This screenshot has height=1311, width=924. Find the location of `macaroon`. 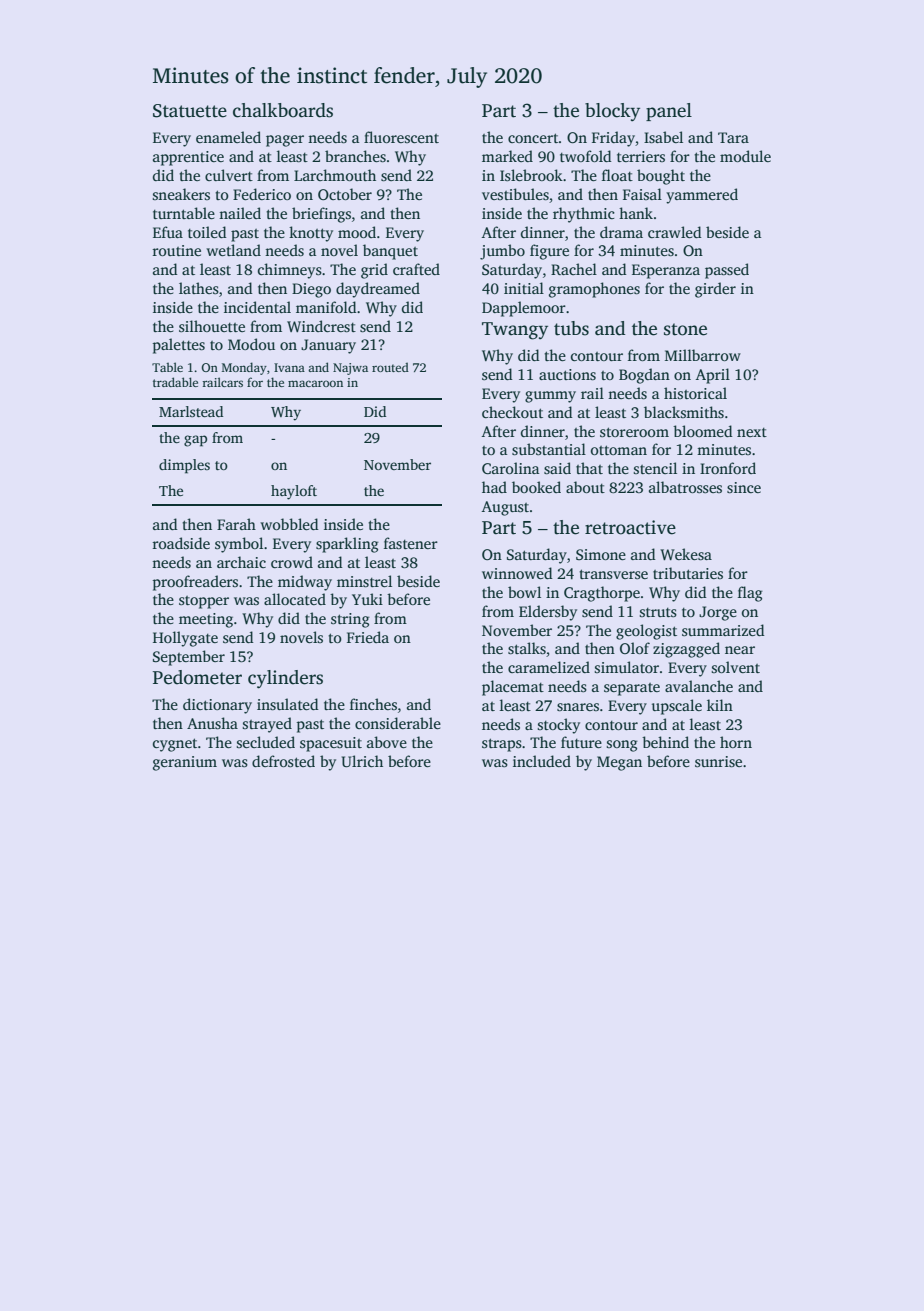

macaroon is located at coordinates (315, 383).
